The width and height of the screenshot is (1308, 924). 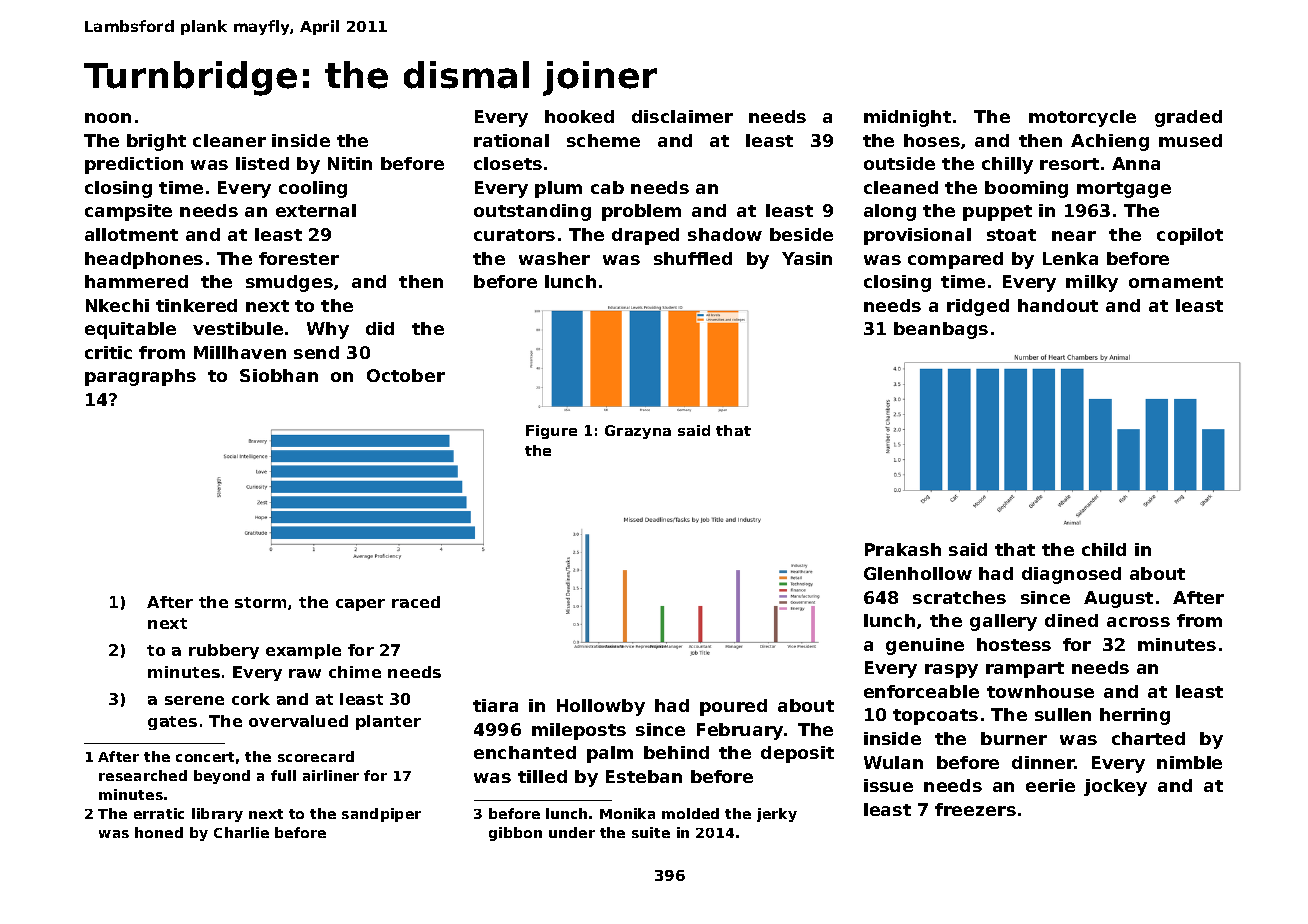 What do you see at coordinates (638, 432) in the screenshot?
I see `Grazyna` at bounding box center [638, 432].
